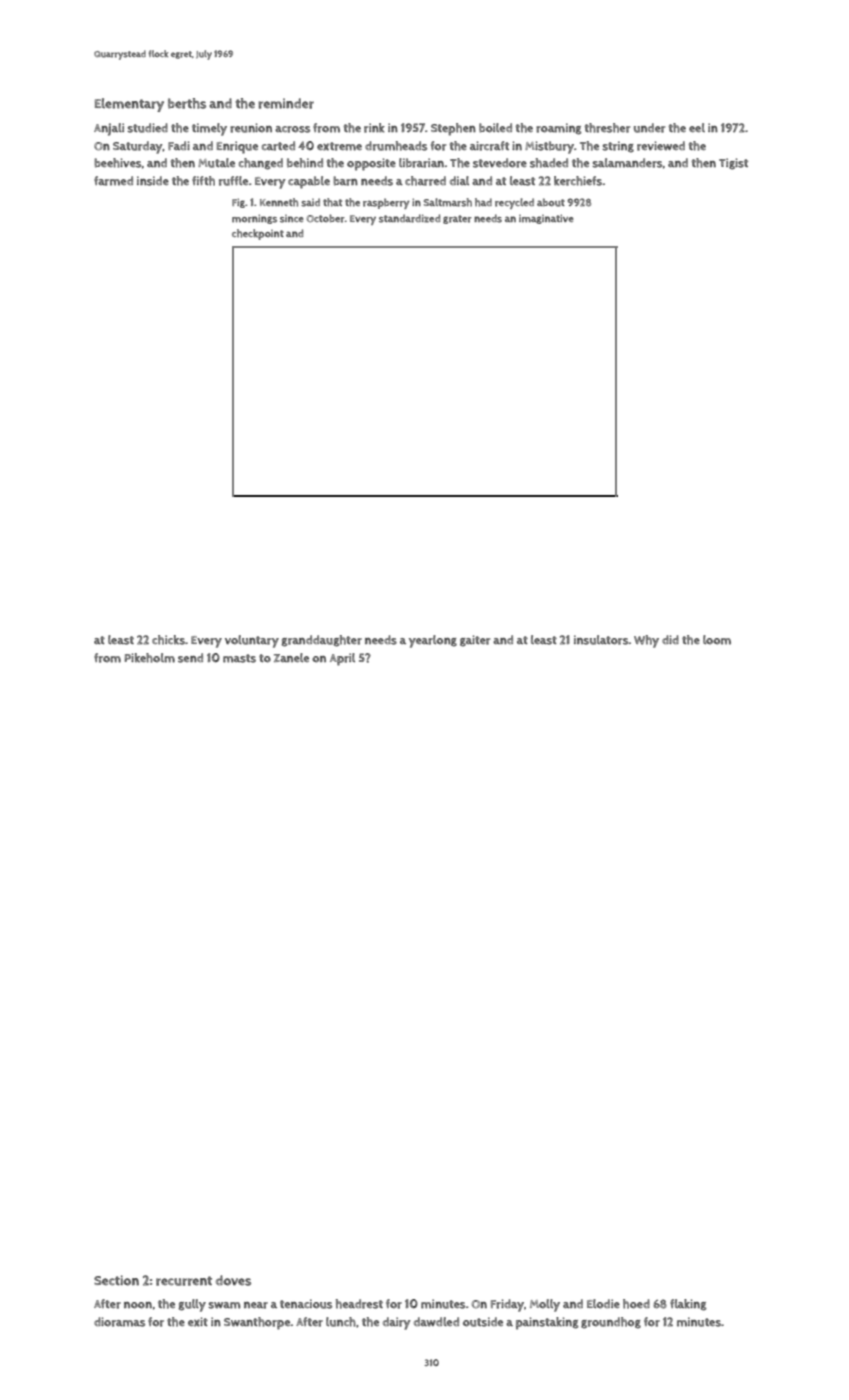  Describe the element at coordinates (116, 1280) in the screenshot. I see `Section` at that location.
